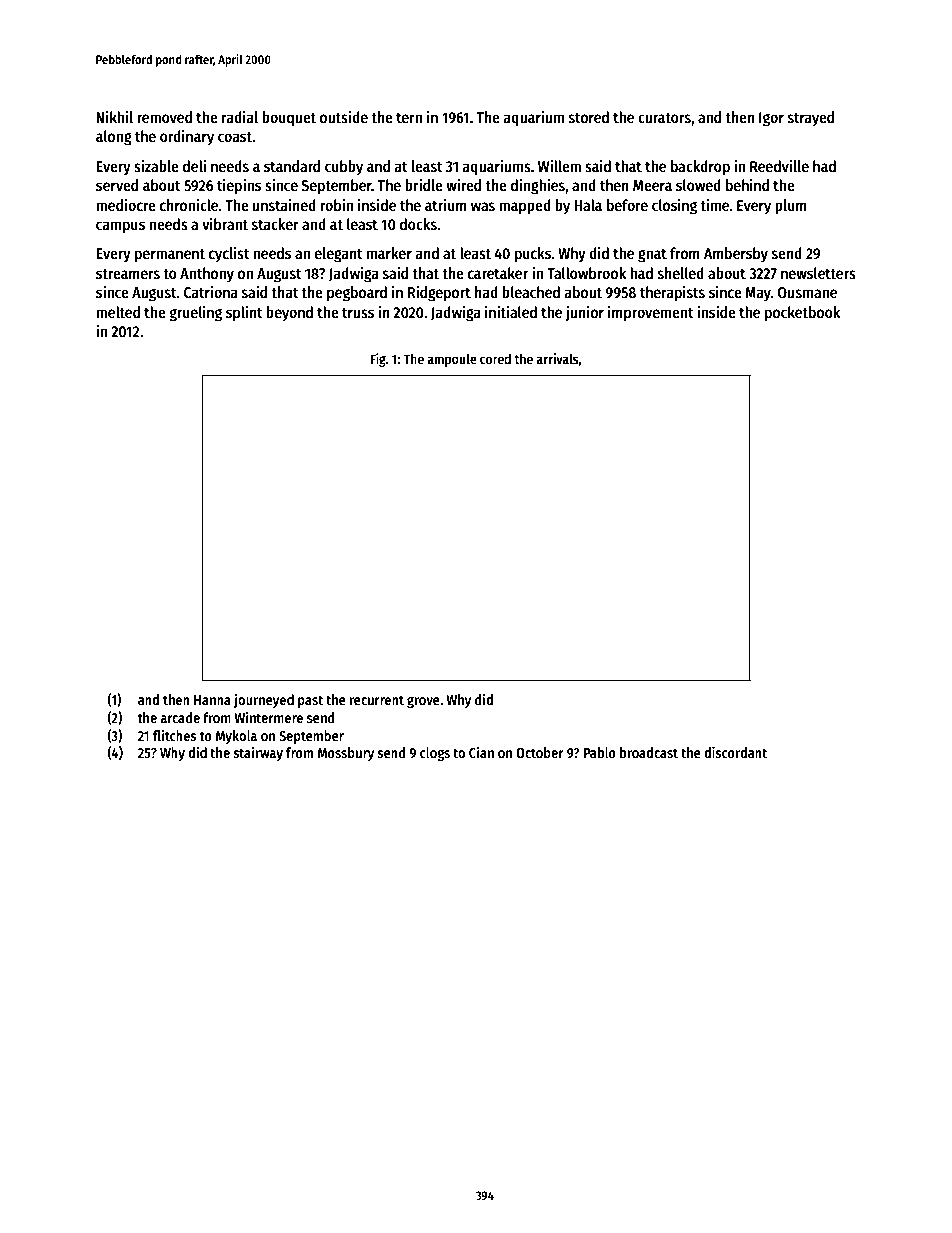  Describe the element at coordinates (418, 224) in the screenshot. I see `docks` at that location.
